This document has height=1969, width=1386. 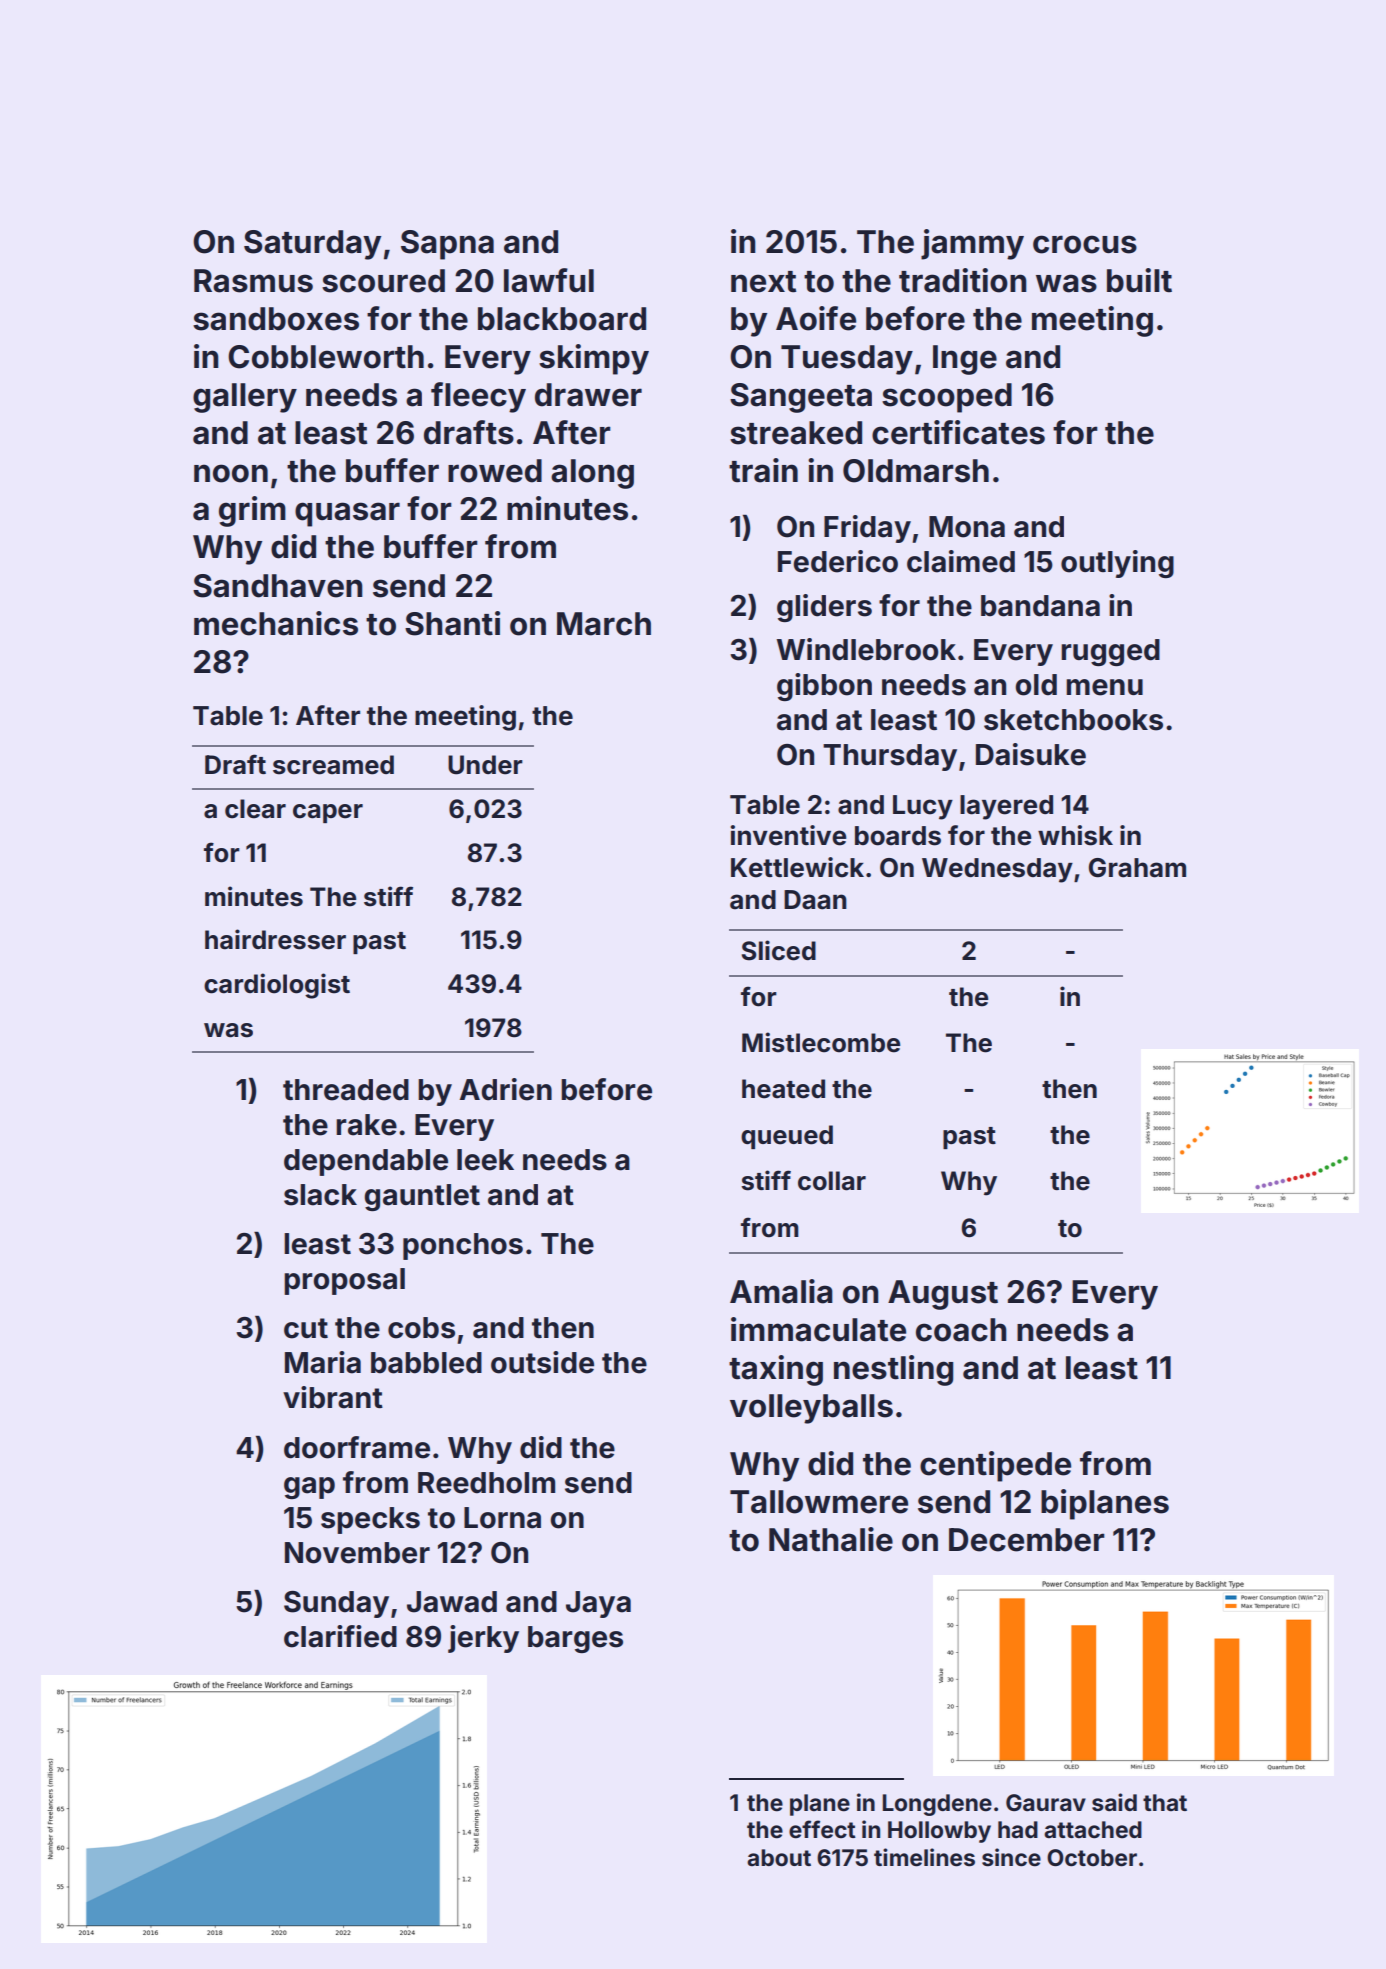 What do you see at coordinates (231, 473) in the document?
I see `noon` at bounding box center [231, 473].
